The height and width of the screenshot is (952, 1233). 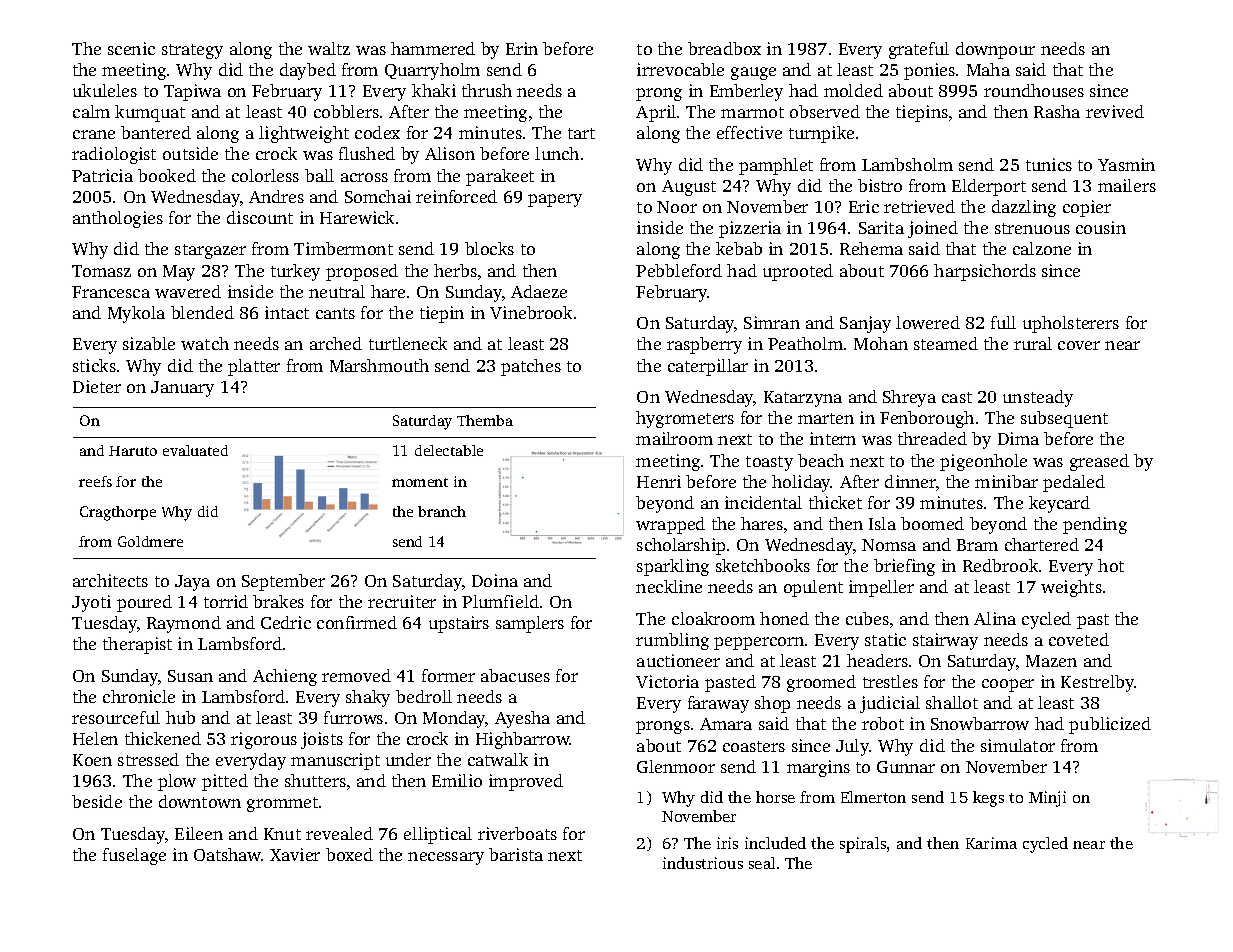 What do you see at coordinates (295, 854) in the screenshot?
I see `Xavier` at bounding box center [295, 854].
